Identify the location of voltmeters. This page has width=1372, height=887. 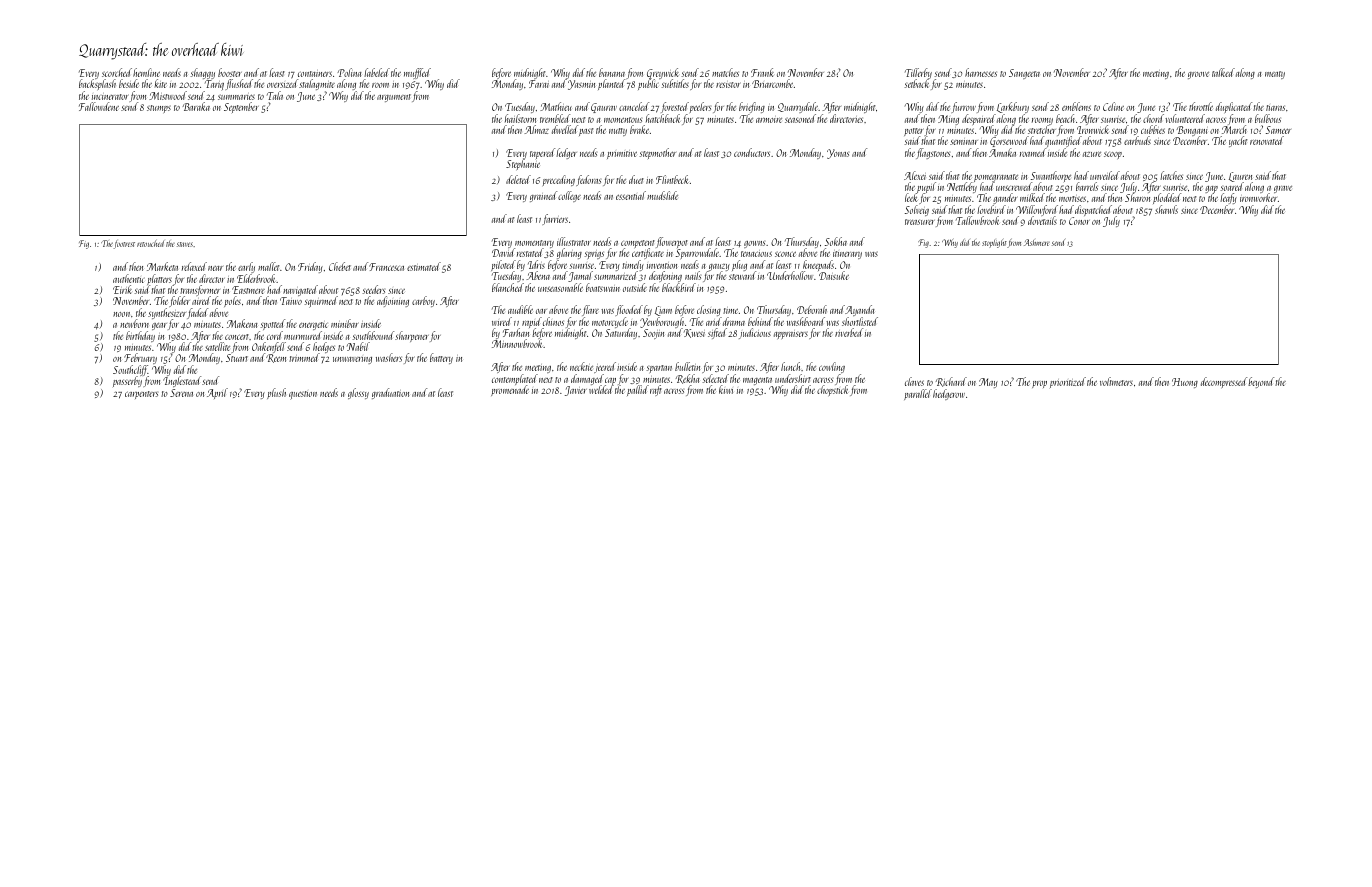
(1116, 381).
